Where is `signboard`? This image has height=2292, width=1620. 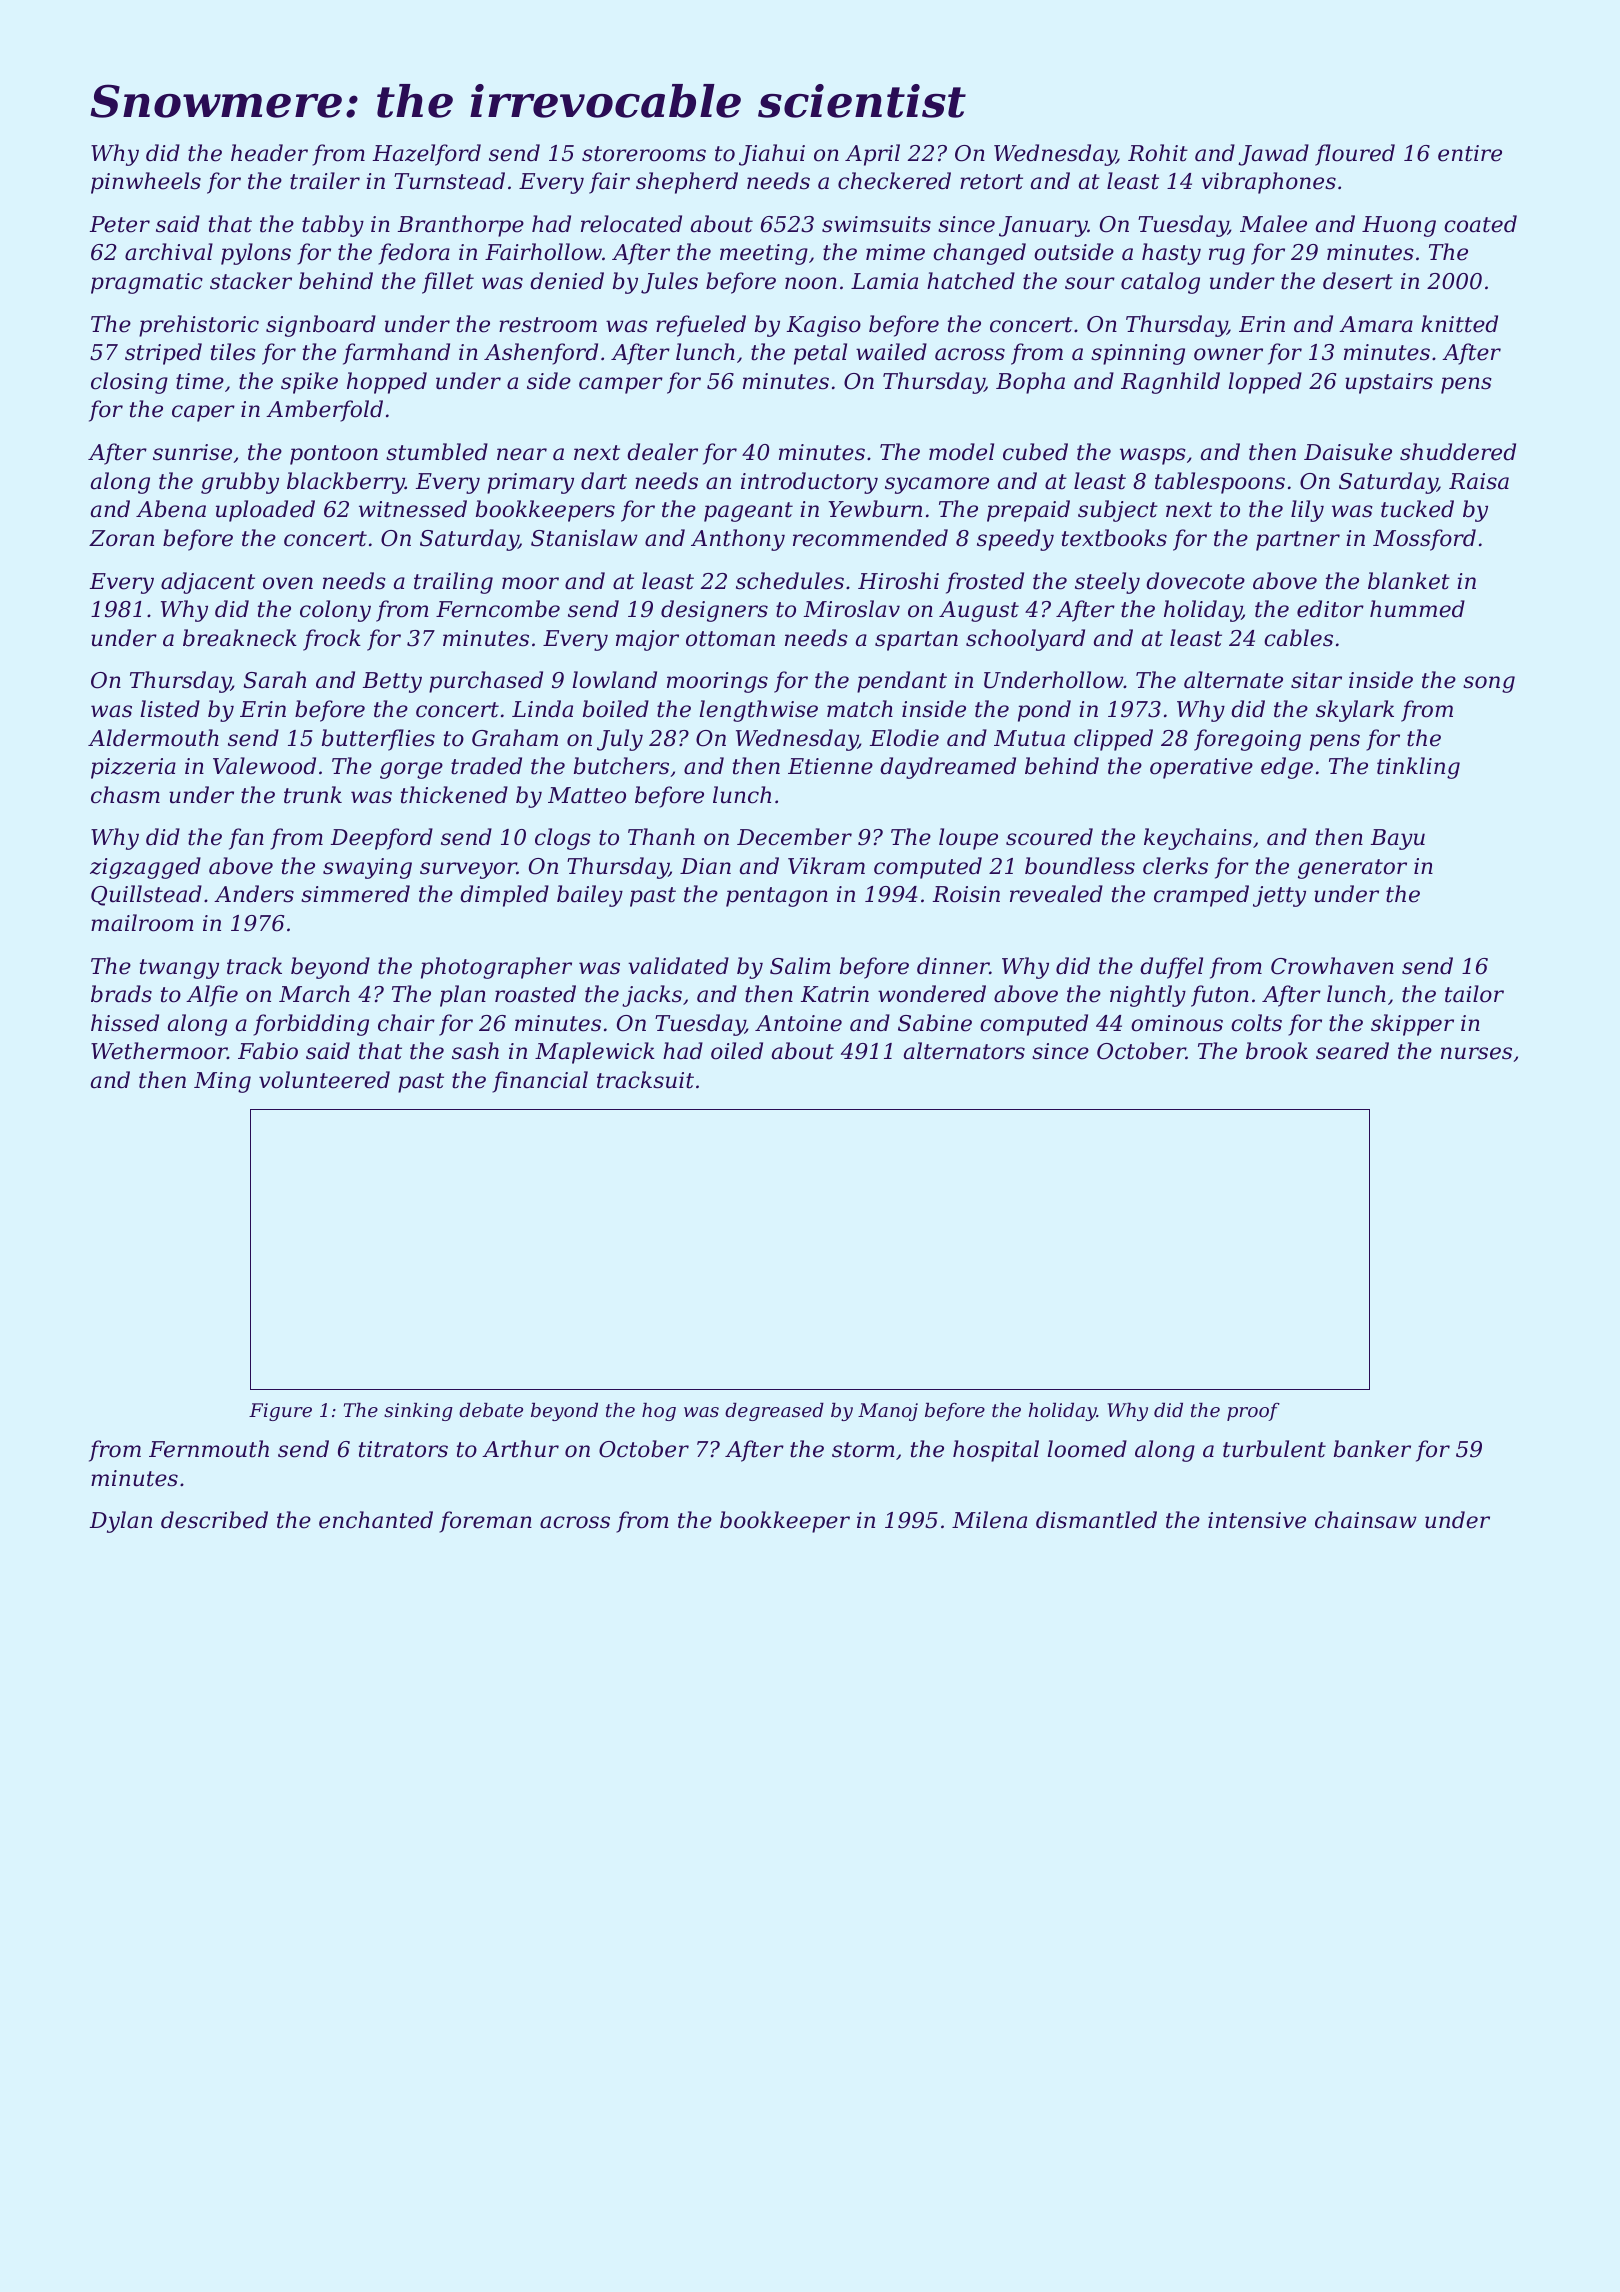
signboard is located at coordinates (321, 326).
